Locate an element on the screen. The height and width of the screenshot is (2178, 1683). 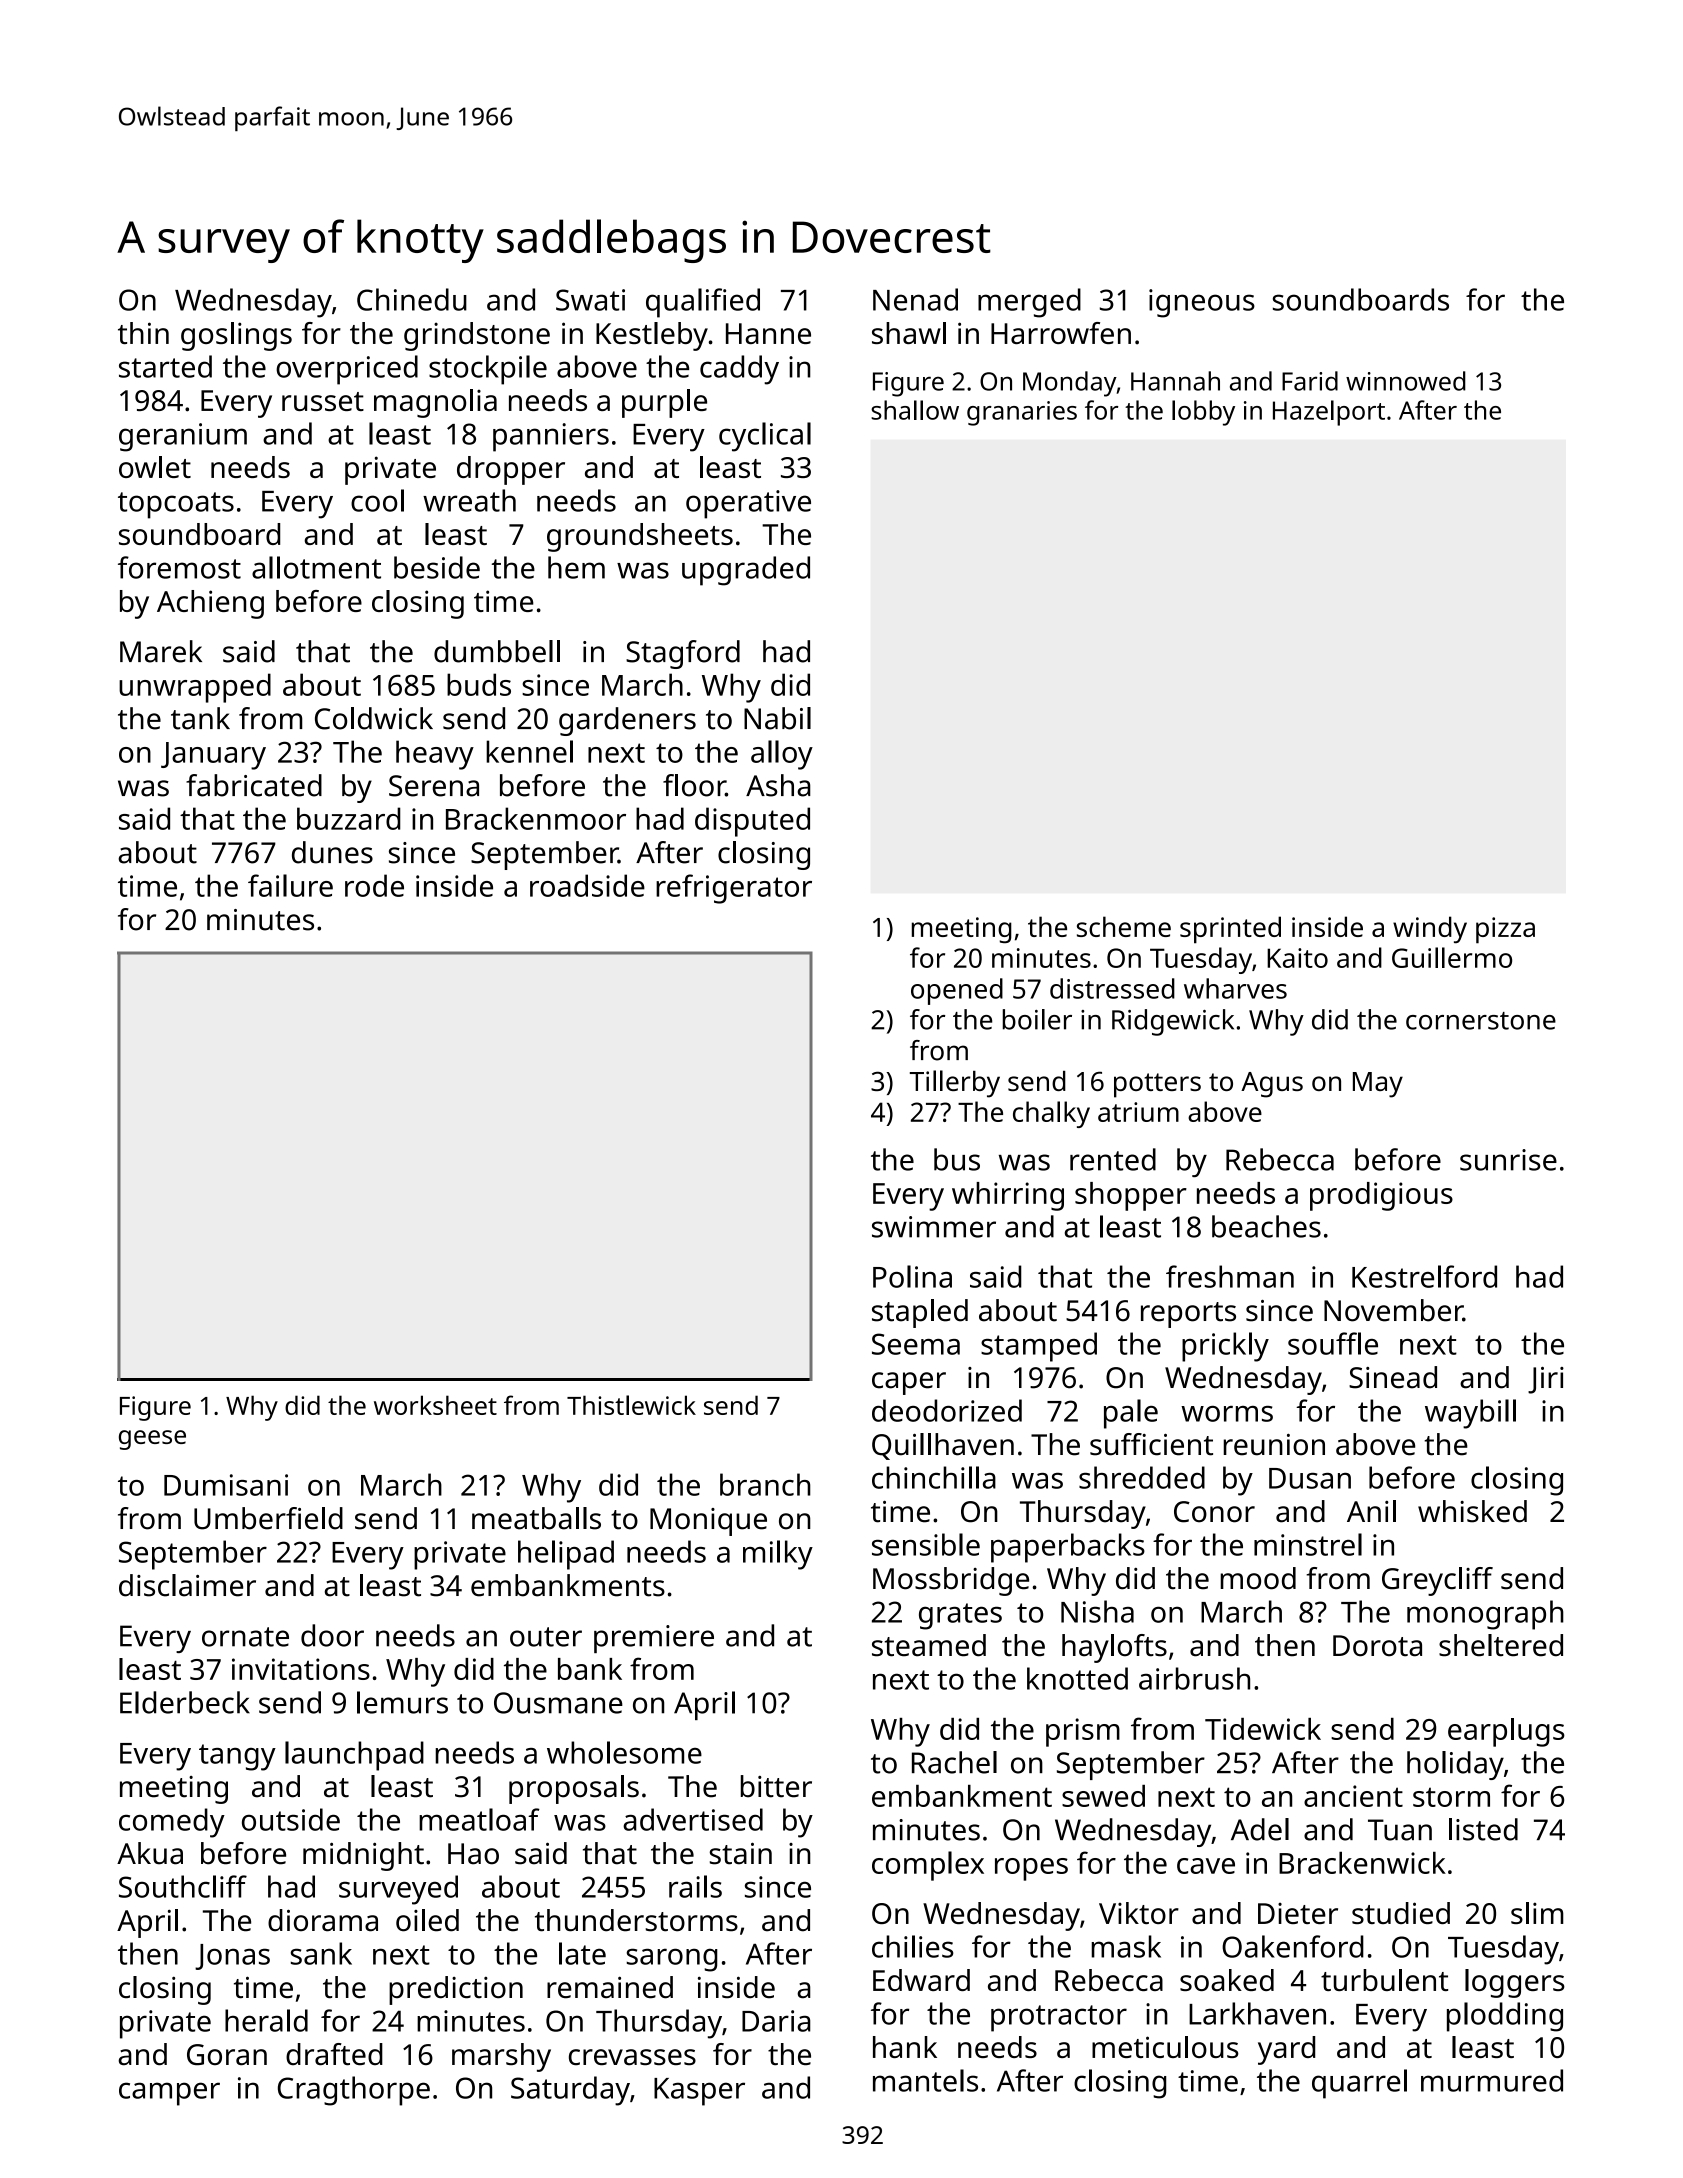
caddy is located at coordinates (739, 370).
